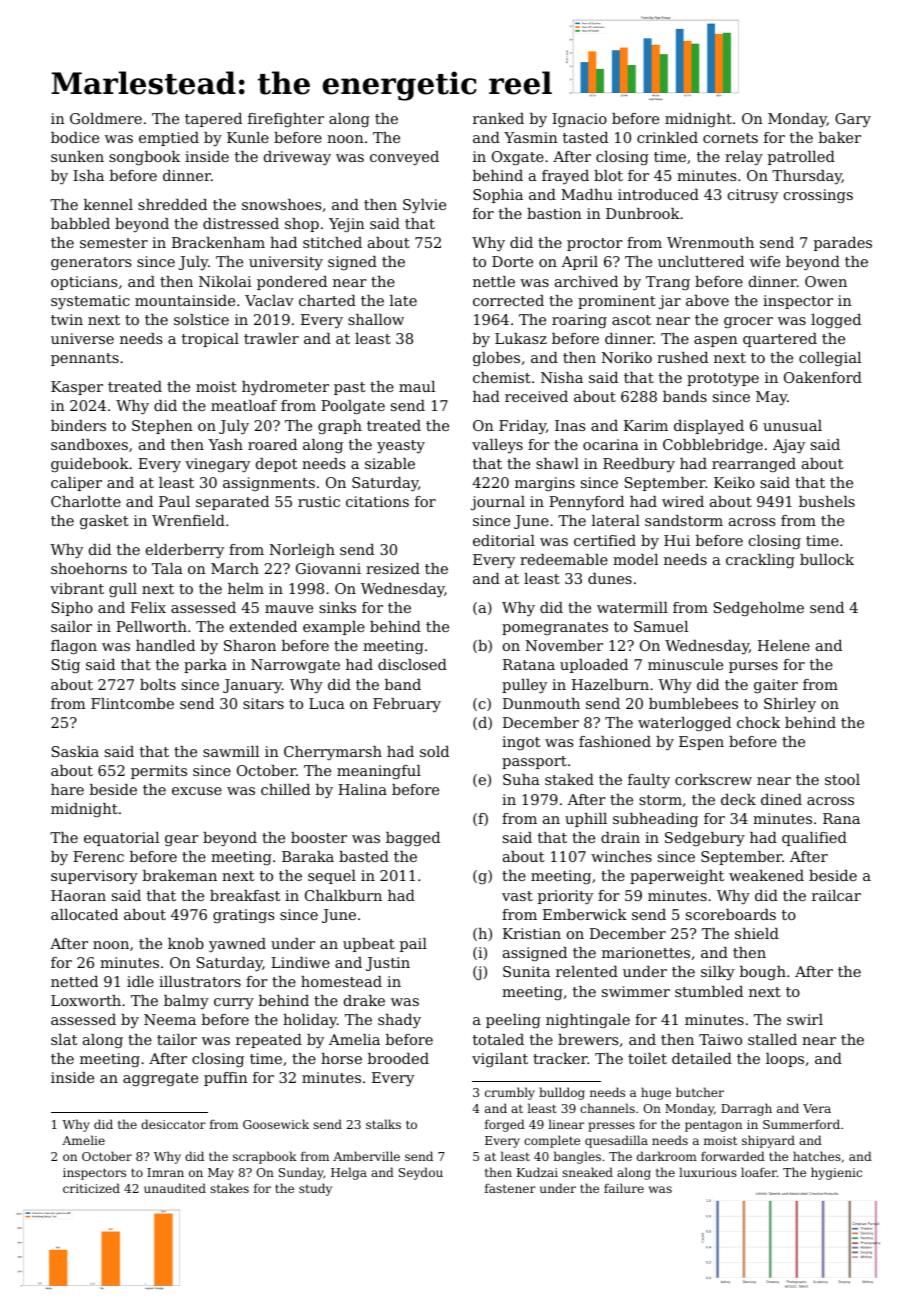 The height and width of the screenshot is (1308, 924). I want to click on detailed, so click(702, 1058).
